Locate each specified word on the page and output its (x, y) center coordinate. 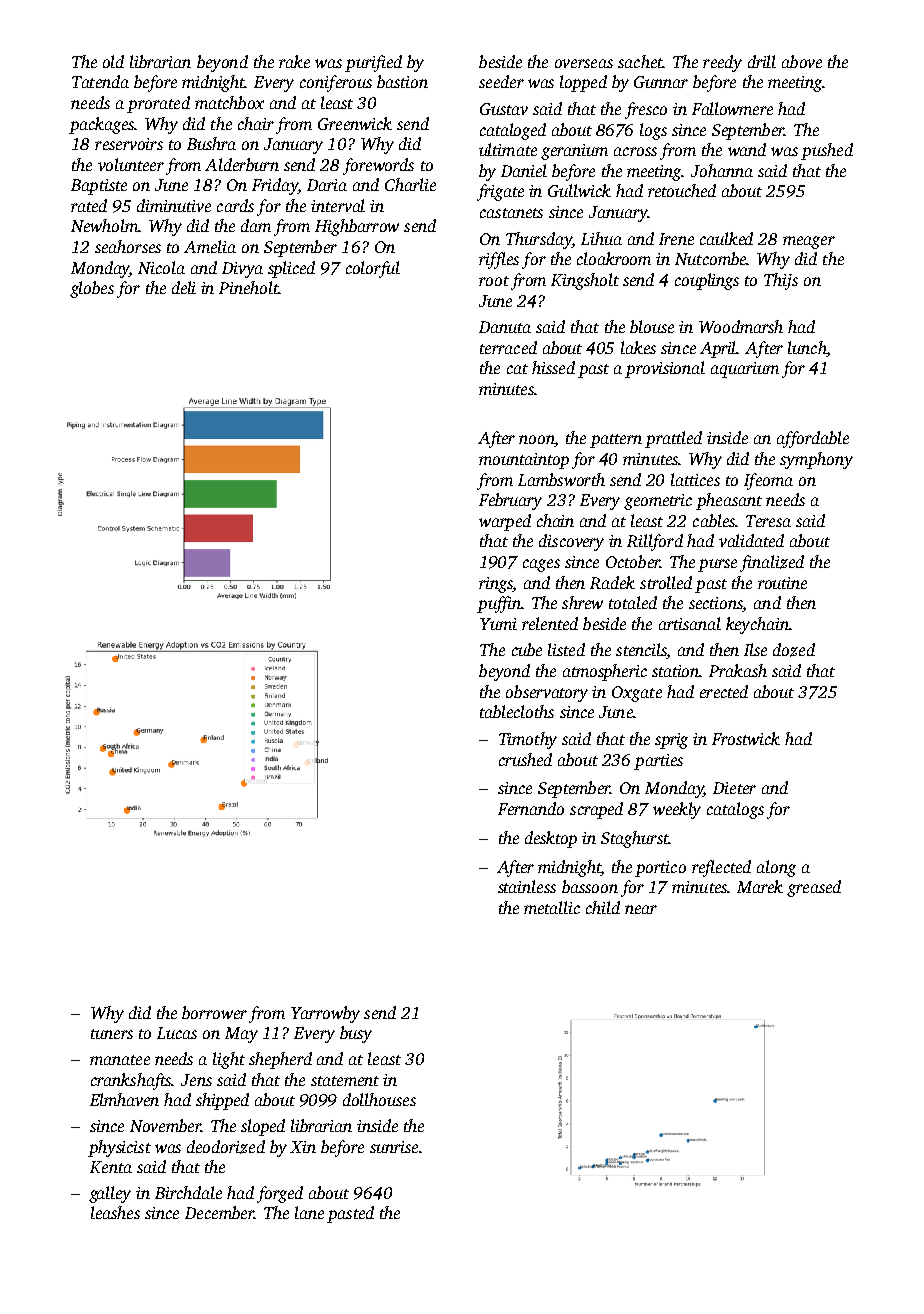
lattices (695, 479)
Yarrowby (325, 1014)
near (641, 909)
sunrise (394, 1147)
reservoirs (129, 144)
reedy (722, 63)
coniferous (336, 83)
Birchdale (188, 1192)
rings (495, 585)
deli (184, 287)
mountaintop (524, 461)
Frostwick (746, 738)
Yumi (498, 624)
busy (356, 1034)
